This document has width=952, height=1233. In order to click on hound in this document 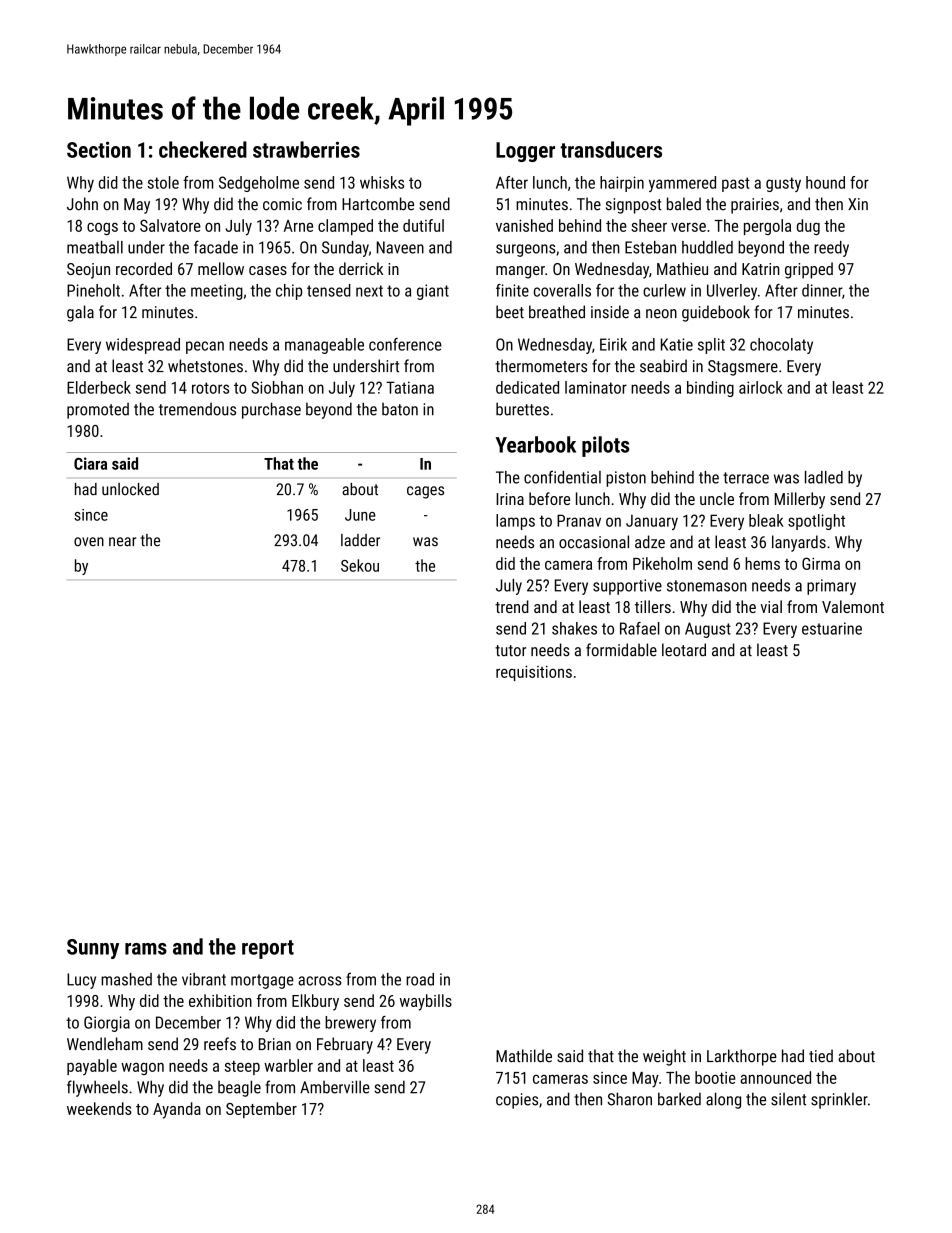, I will do `click(825, 182)`.
